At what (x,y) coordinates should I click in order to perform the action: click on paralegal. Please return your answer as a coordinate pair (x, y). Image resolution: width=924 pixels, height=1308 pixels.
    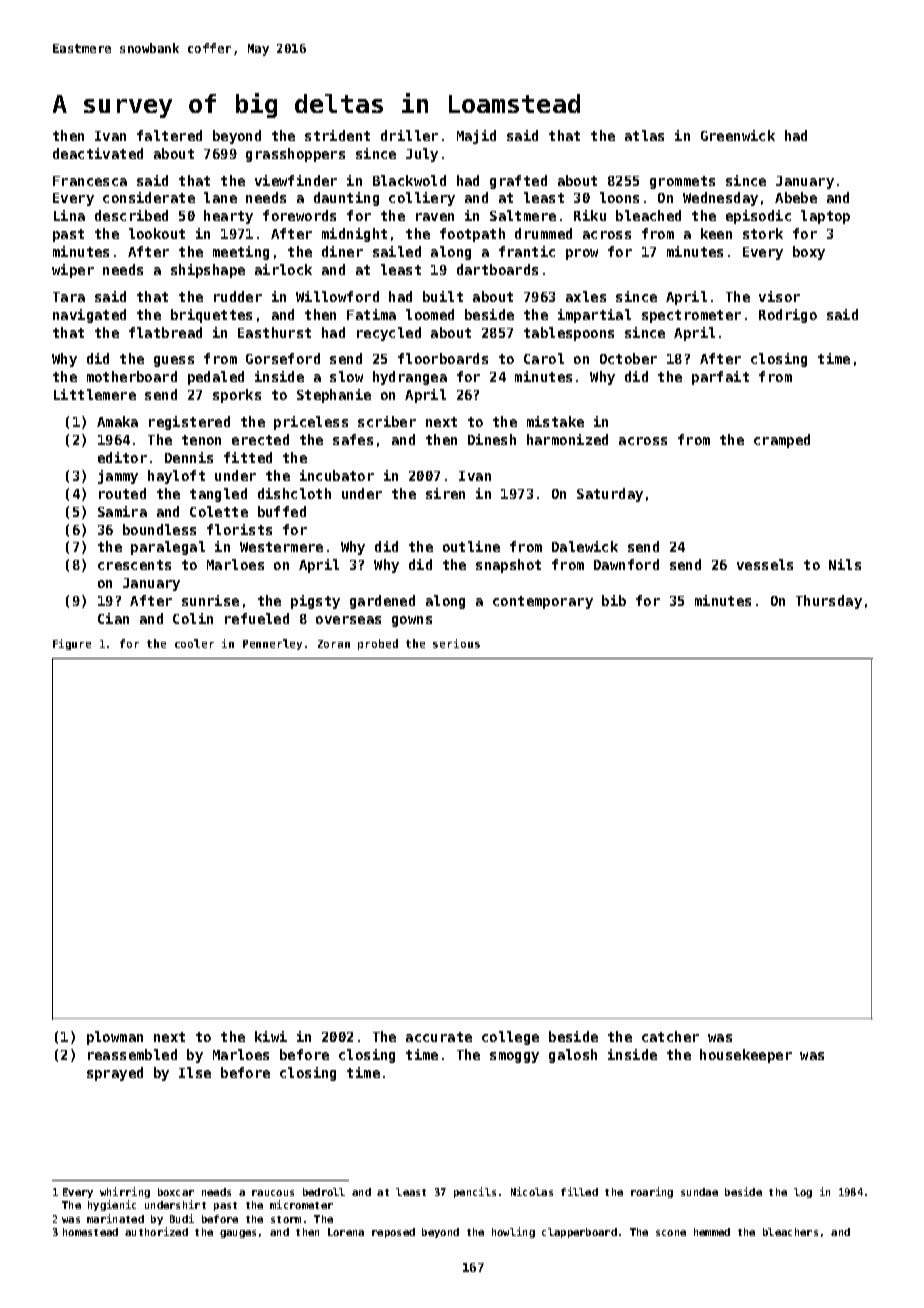
    Looking at the image, I should click on (168, 548).
